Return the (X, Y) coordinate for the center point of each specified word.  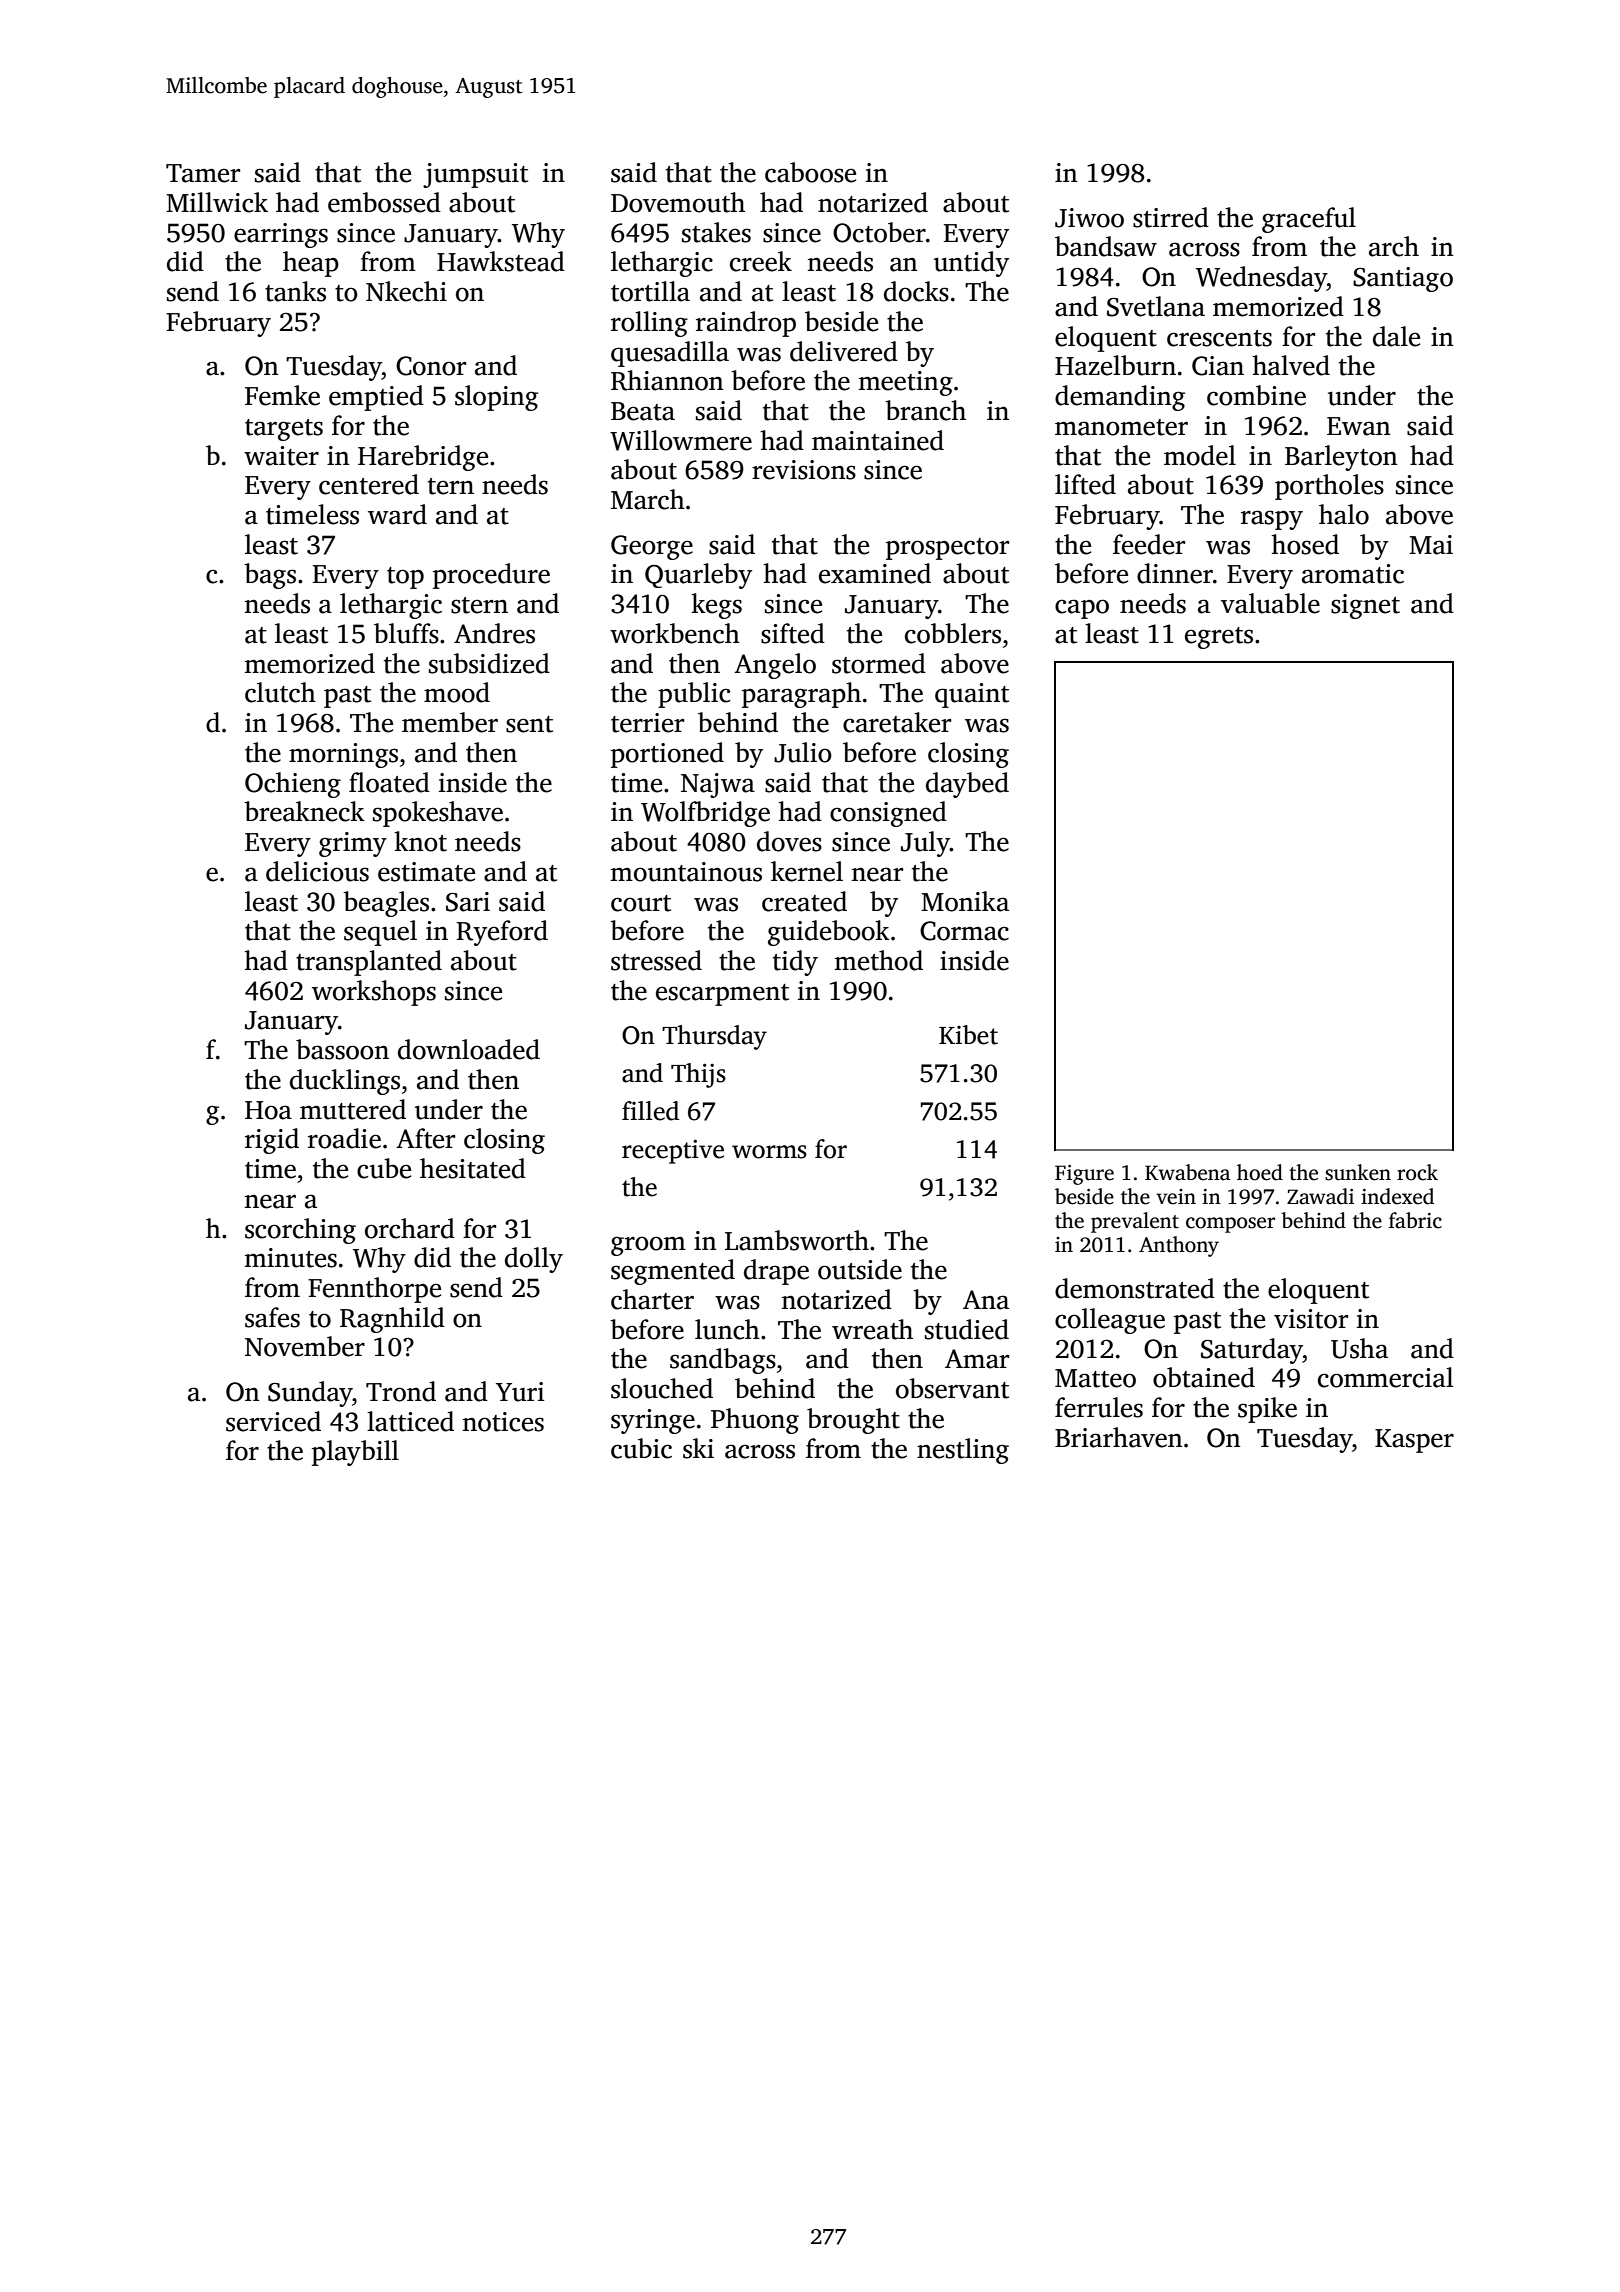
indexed (1397, 1196)
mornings (343, 755)
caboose (810, 172)
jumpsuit (475, 175)
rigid (272, 1141)
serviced (273, 1421)
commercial (1386, 1377)
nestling (963, 1451)
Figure (1084, 1175)
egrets (1219, 638)
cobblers (953, 633)
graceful (1309, 220)
